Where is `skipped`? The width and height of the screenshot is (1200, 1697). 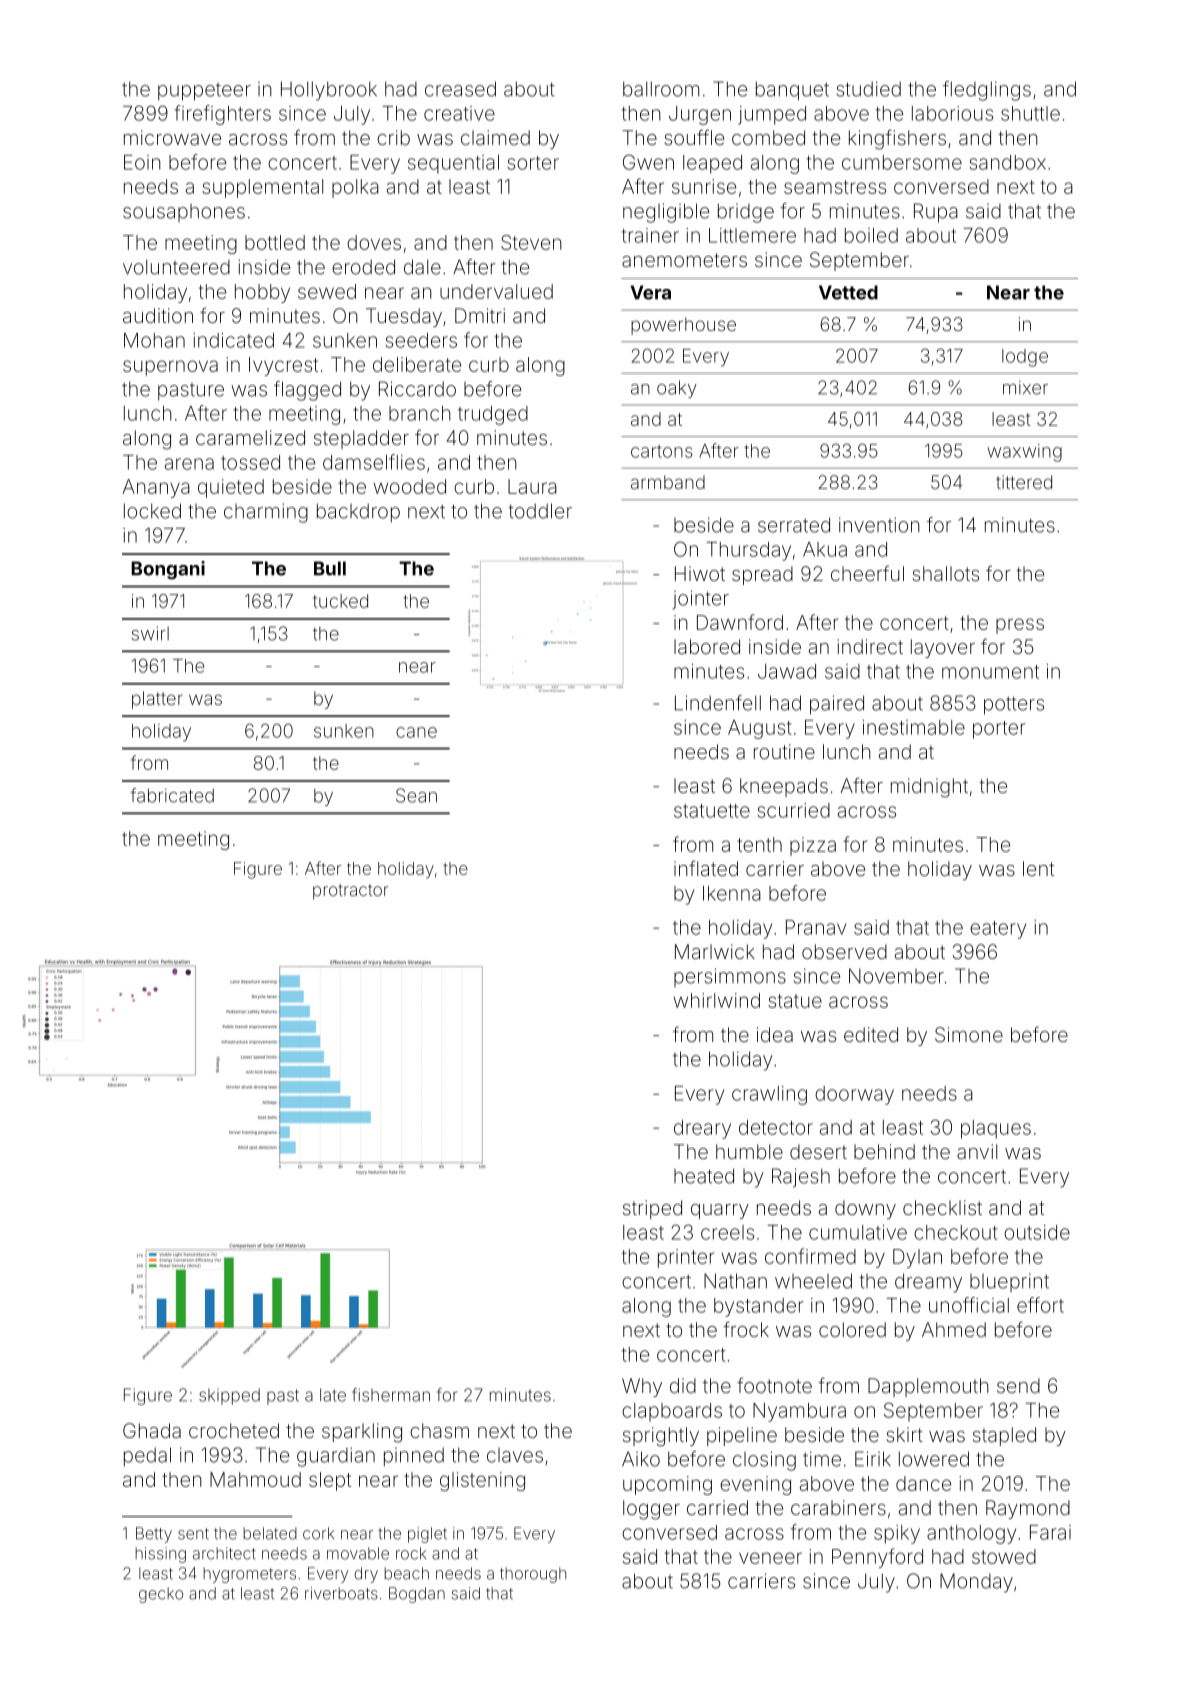
skipped is located at coordinates (229, 1396).
